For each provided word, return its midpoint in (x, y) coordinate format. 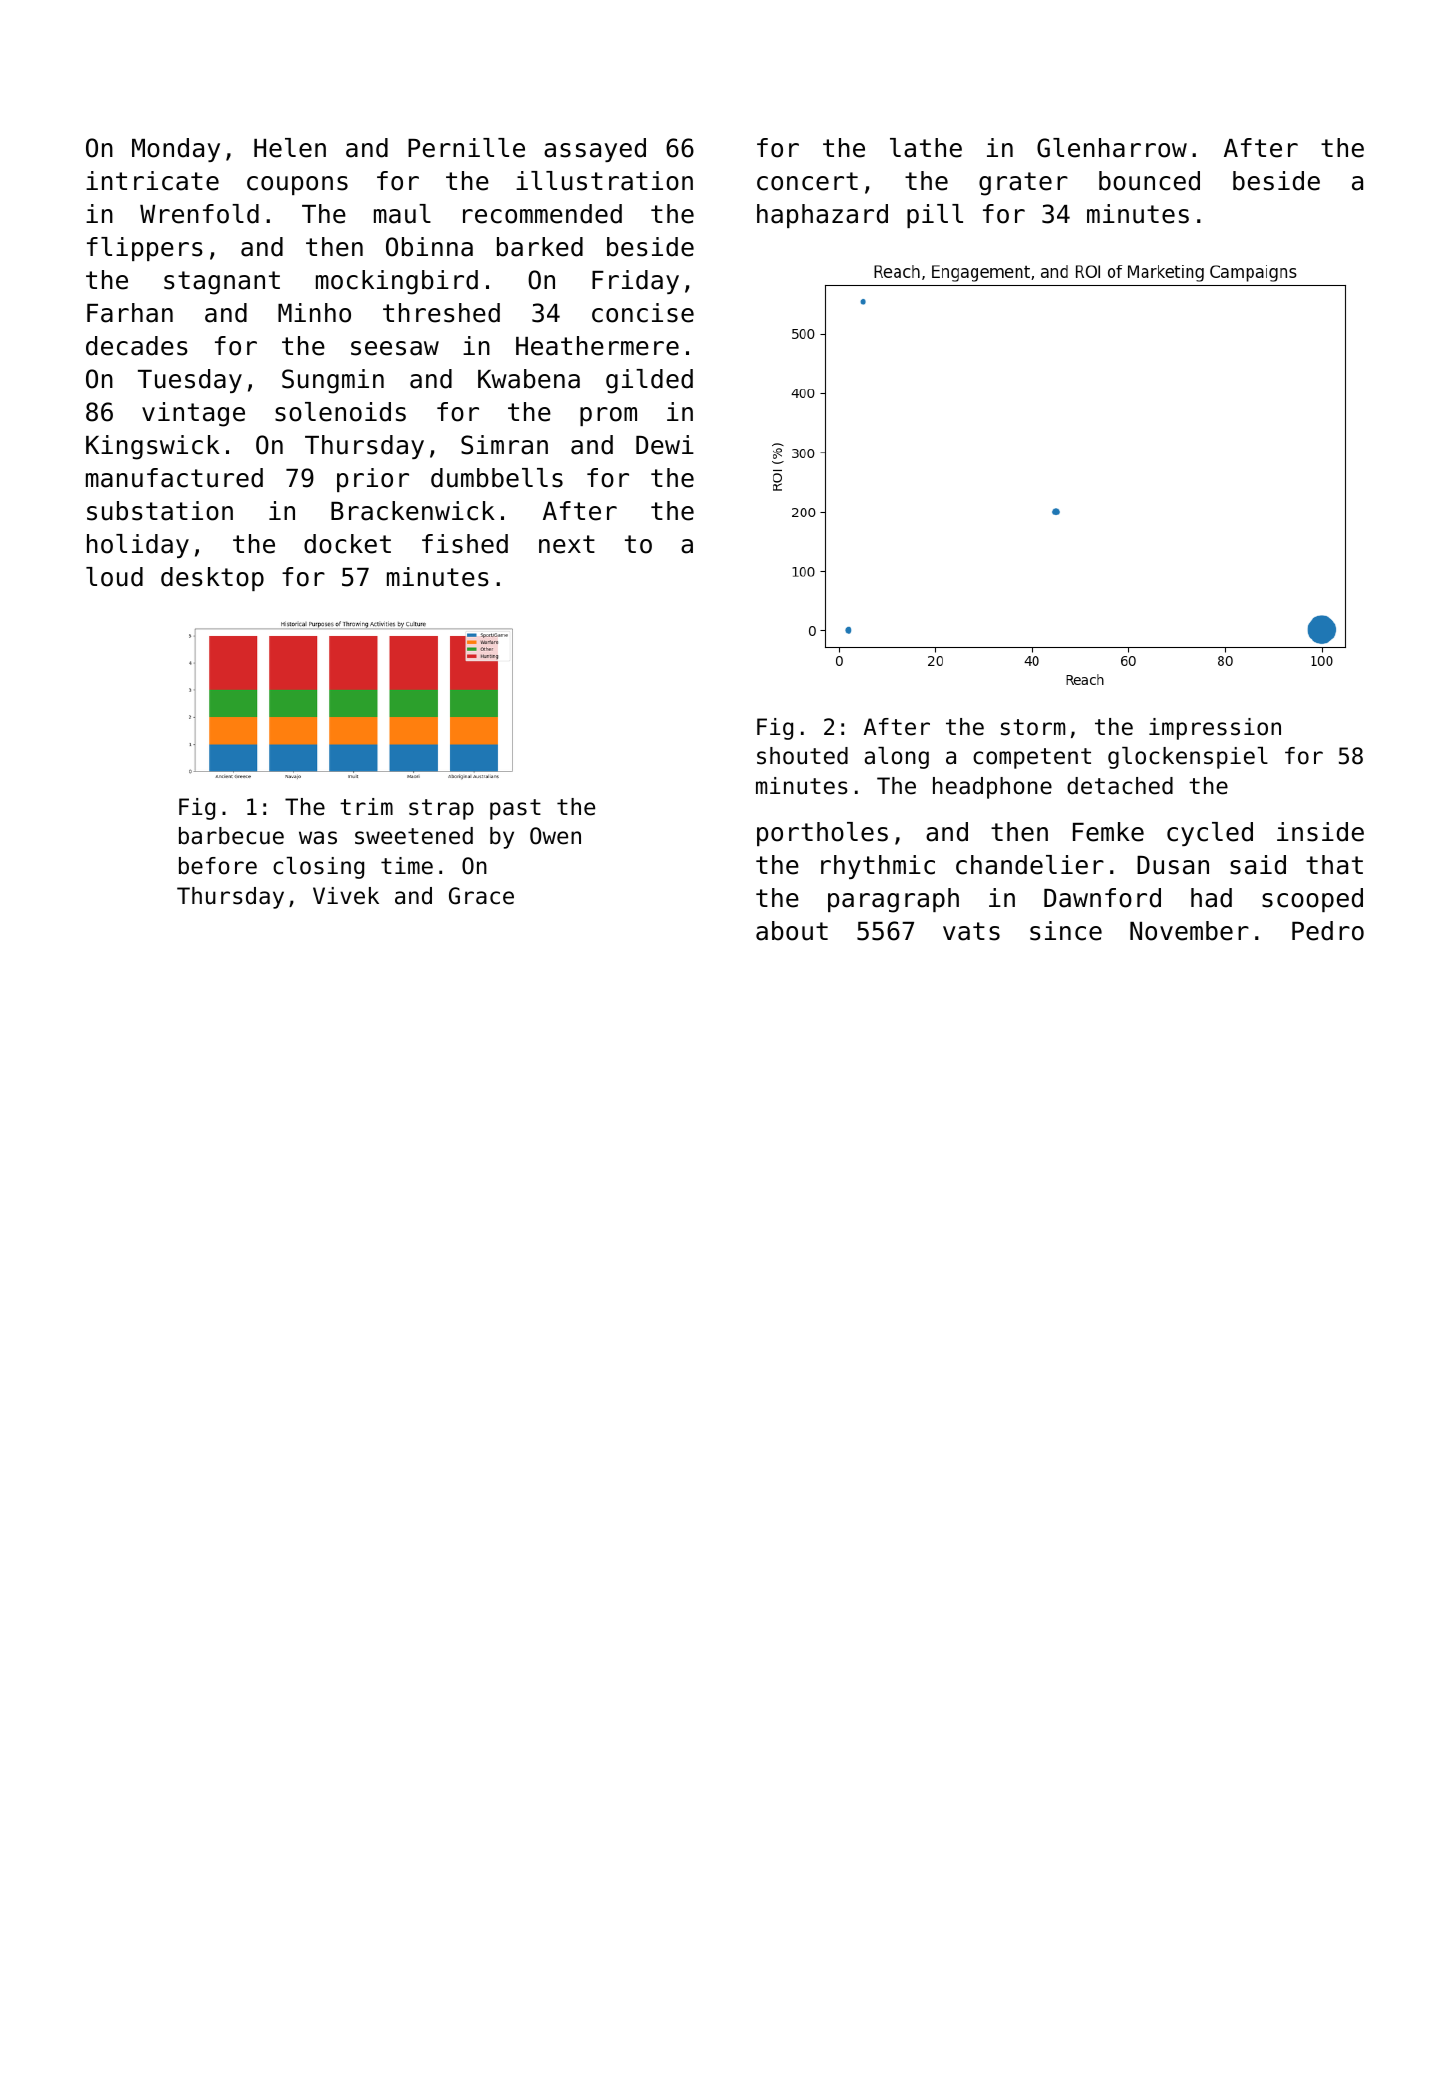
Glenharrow (1112, 148)
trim (366, 806)
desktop (212, 579)
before (218, 866)
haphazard (822, 216)
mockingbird (397, 282)
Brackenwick (413, 511)
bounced (1149, 181)
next (567, 544)
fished (465, 544)
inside (1320, 832)
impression (1215, 729)
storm (1033, 727)
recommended (542, 214)
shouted (802, 756)
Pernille (466, 148)
